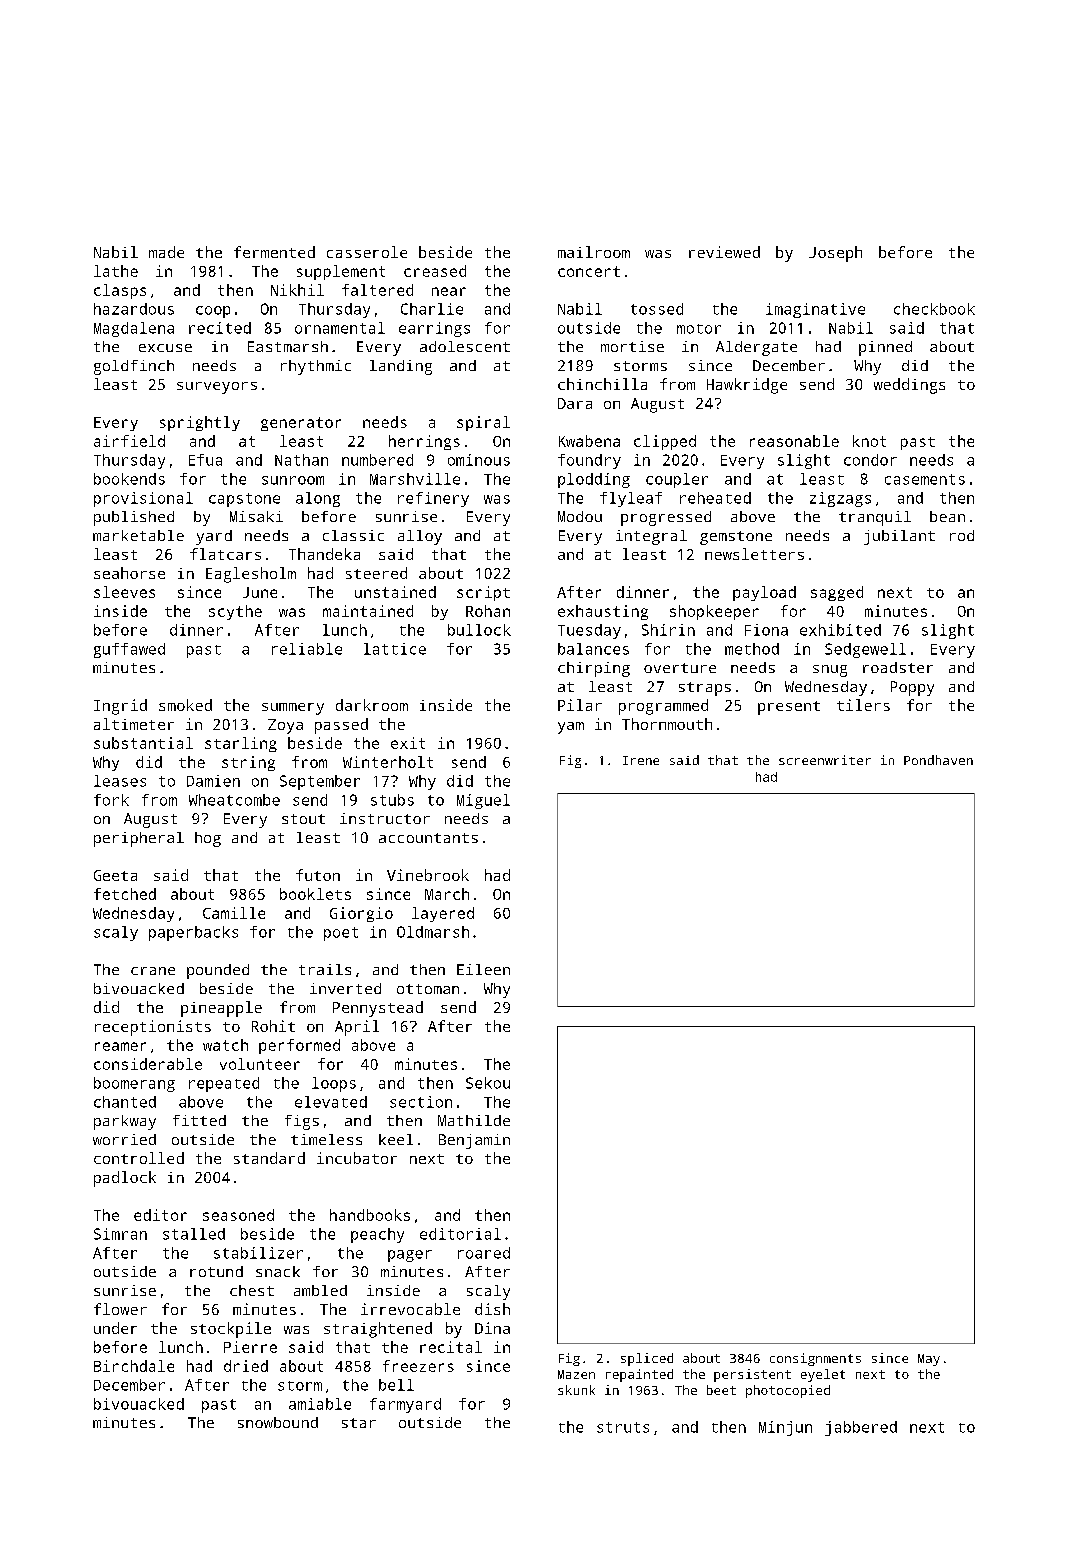 The width and height of the screenshot is (1068, 1547). Describe the element at coordinates (789, 708) in the screenshot. I see `present` at that location.
